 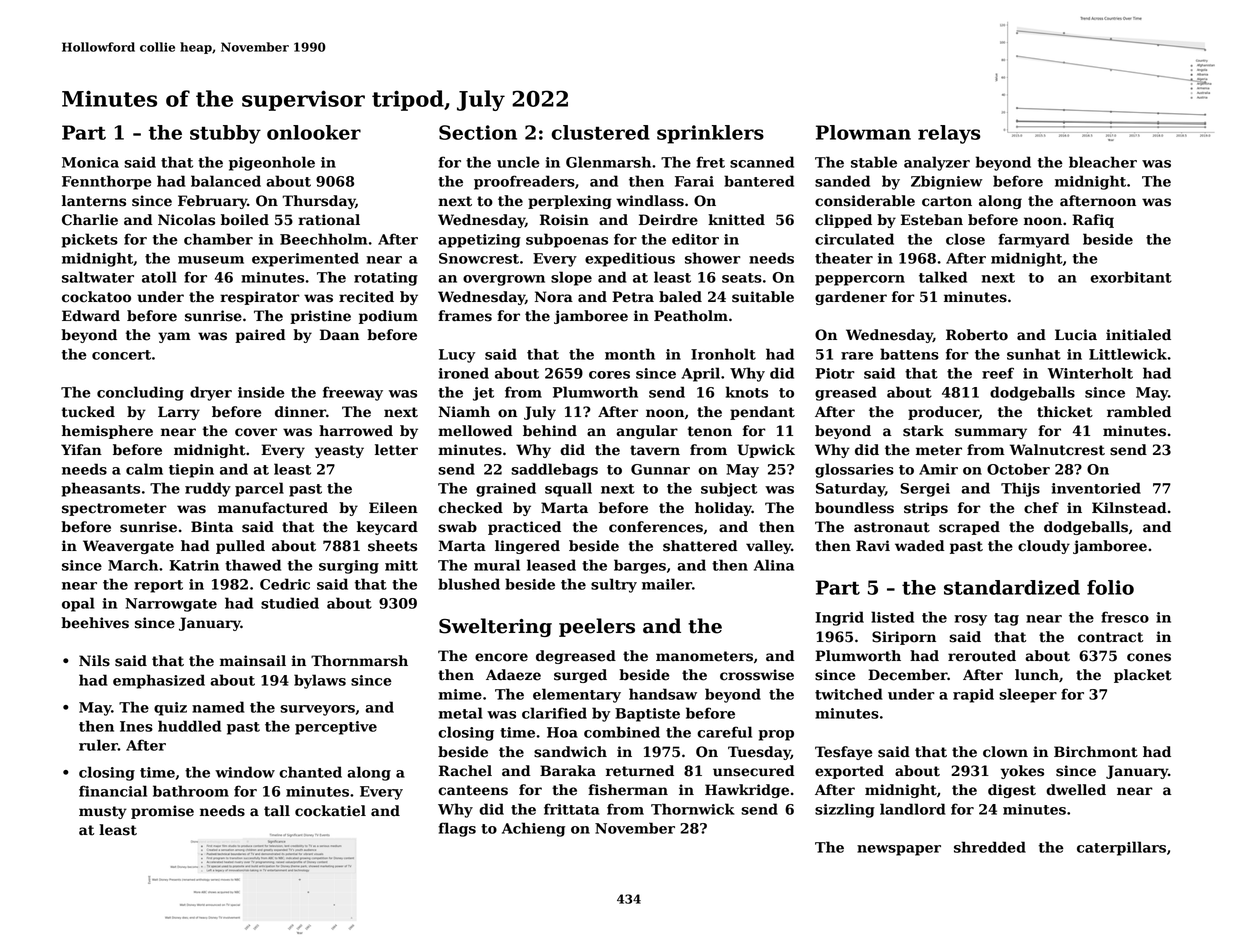 What do you see at coordinates (965, 239) in the screenshot?
I see `close` at bounding box center [965, 239].
